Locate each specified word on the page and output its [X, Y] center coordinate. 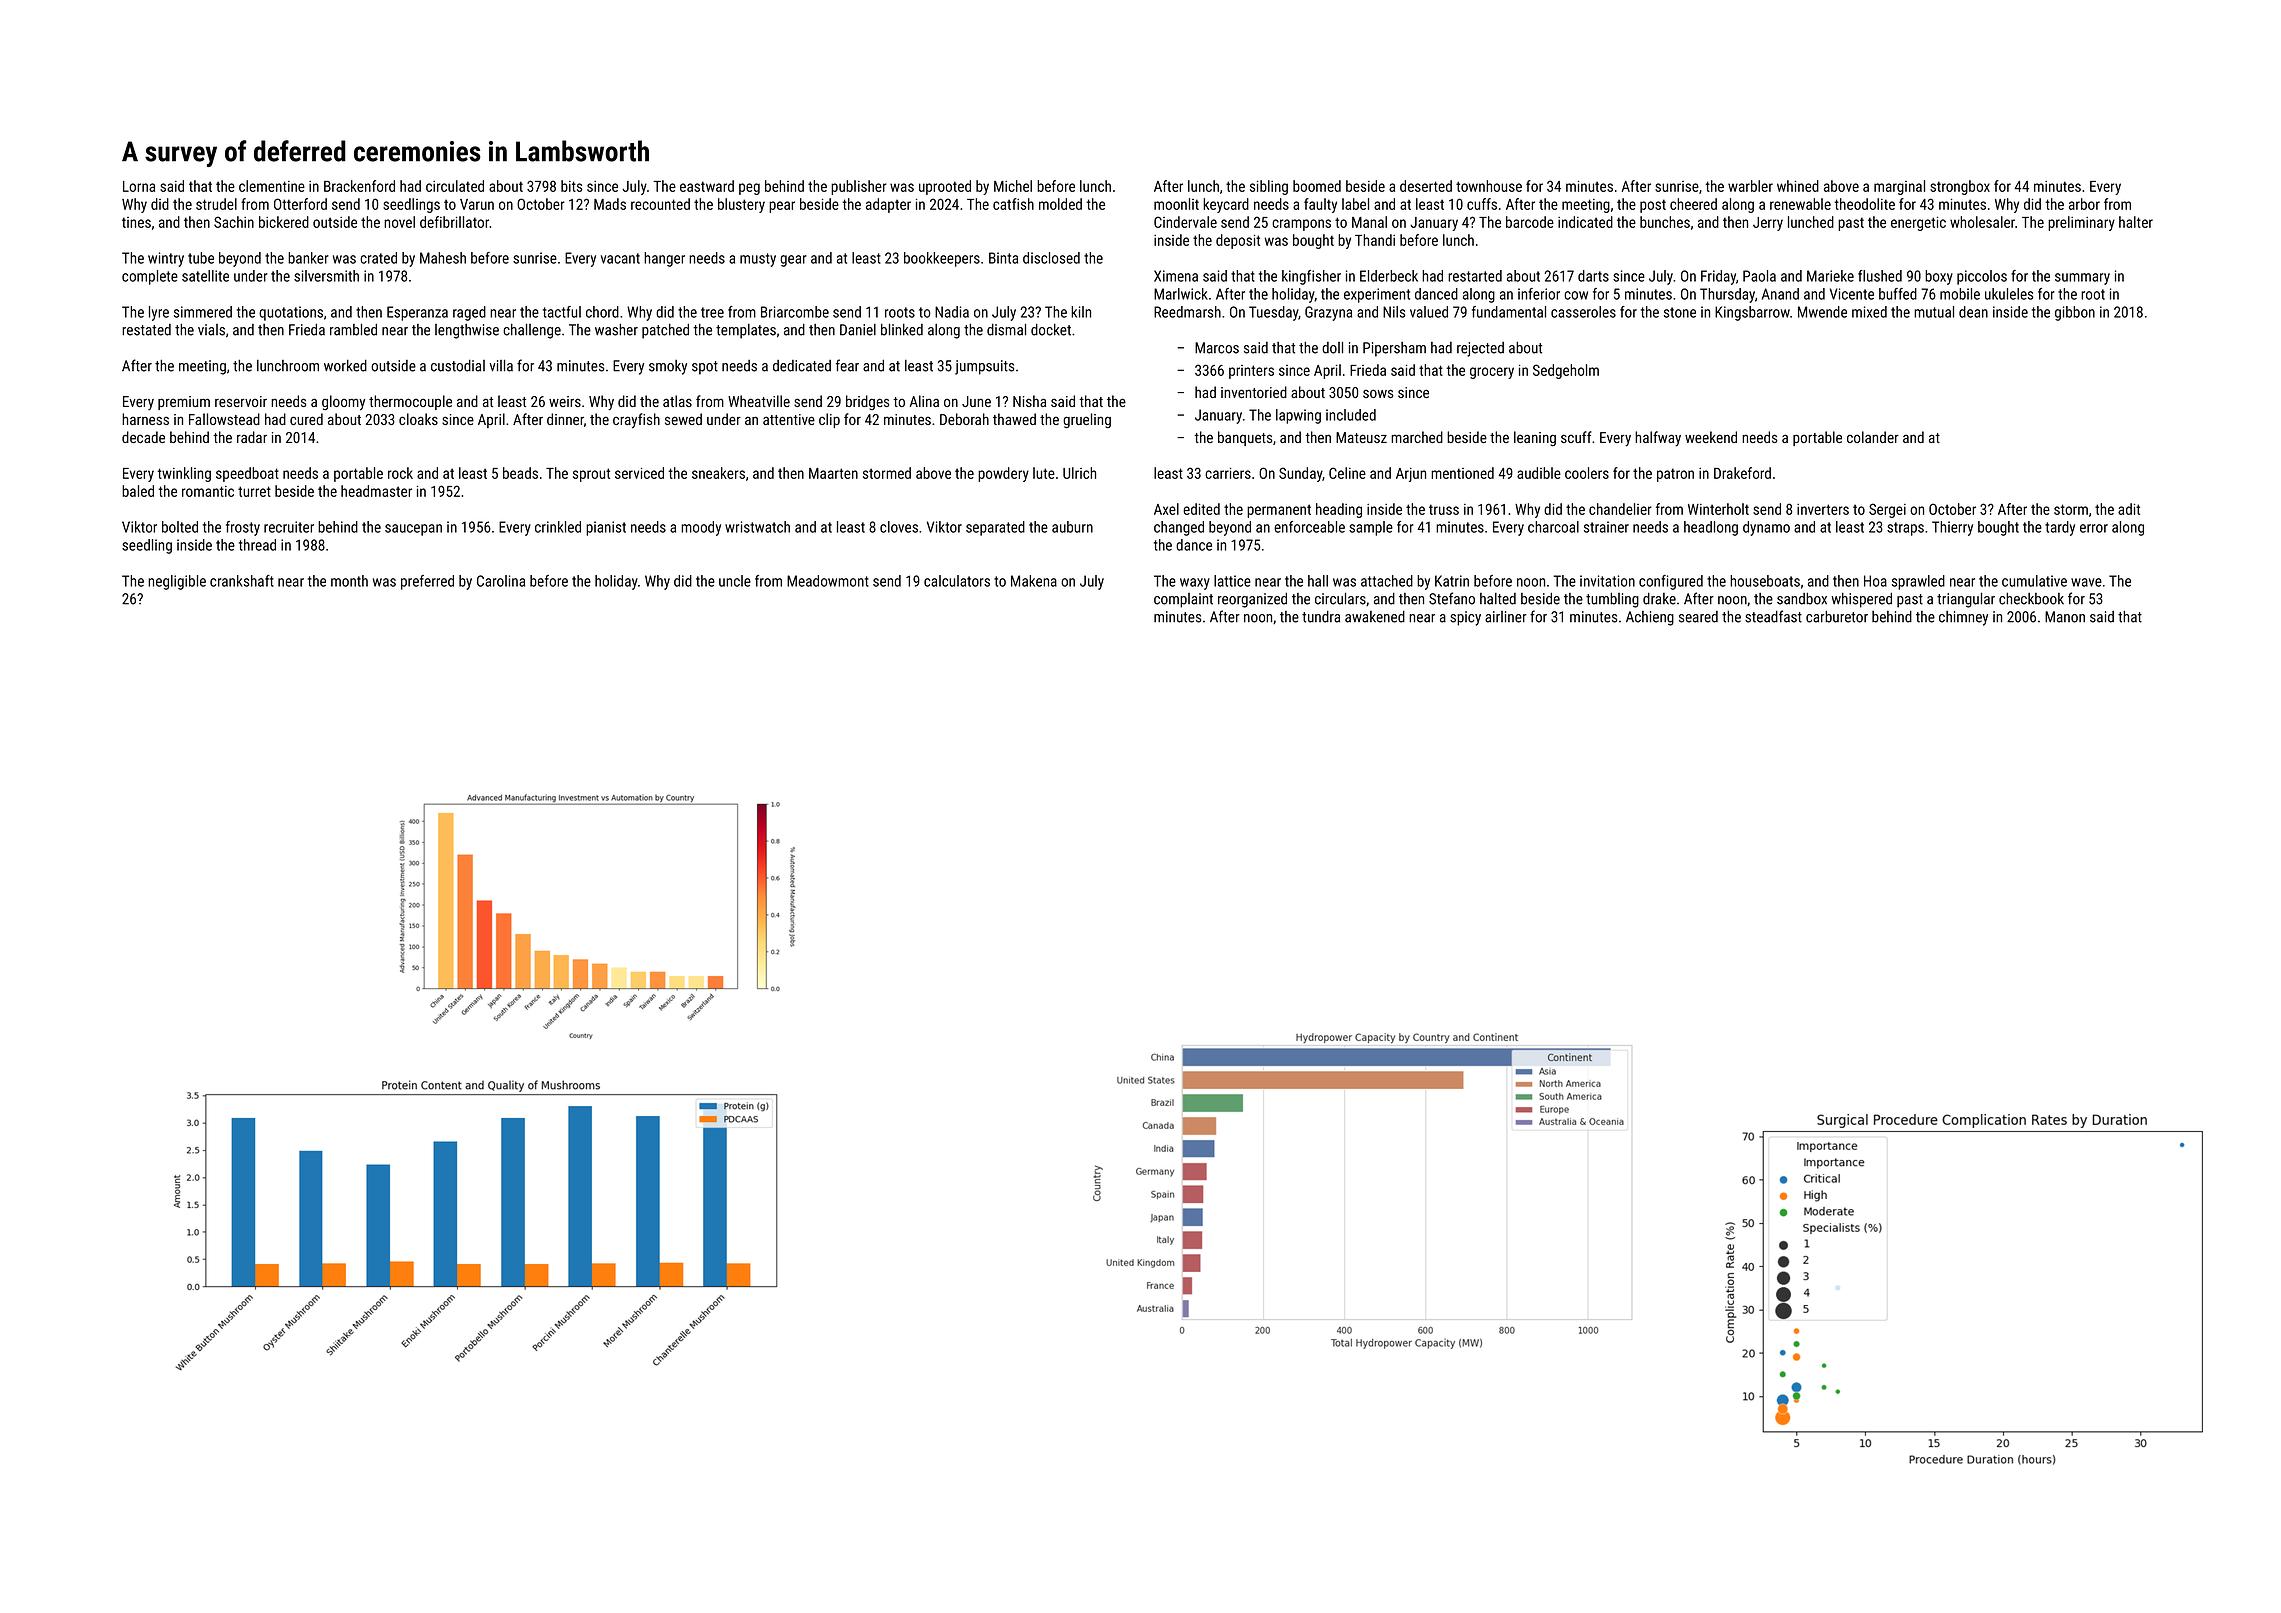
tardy [2060, 528]
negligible [177, 582]
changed [1179, 528]
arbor [2084, 204]
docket [1051, 329]
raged [469, 313]
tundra [1321, 616]
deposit [1238, 241]
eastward [707, 186]
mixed [1869, 312]
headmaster [376, 491]
